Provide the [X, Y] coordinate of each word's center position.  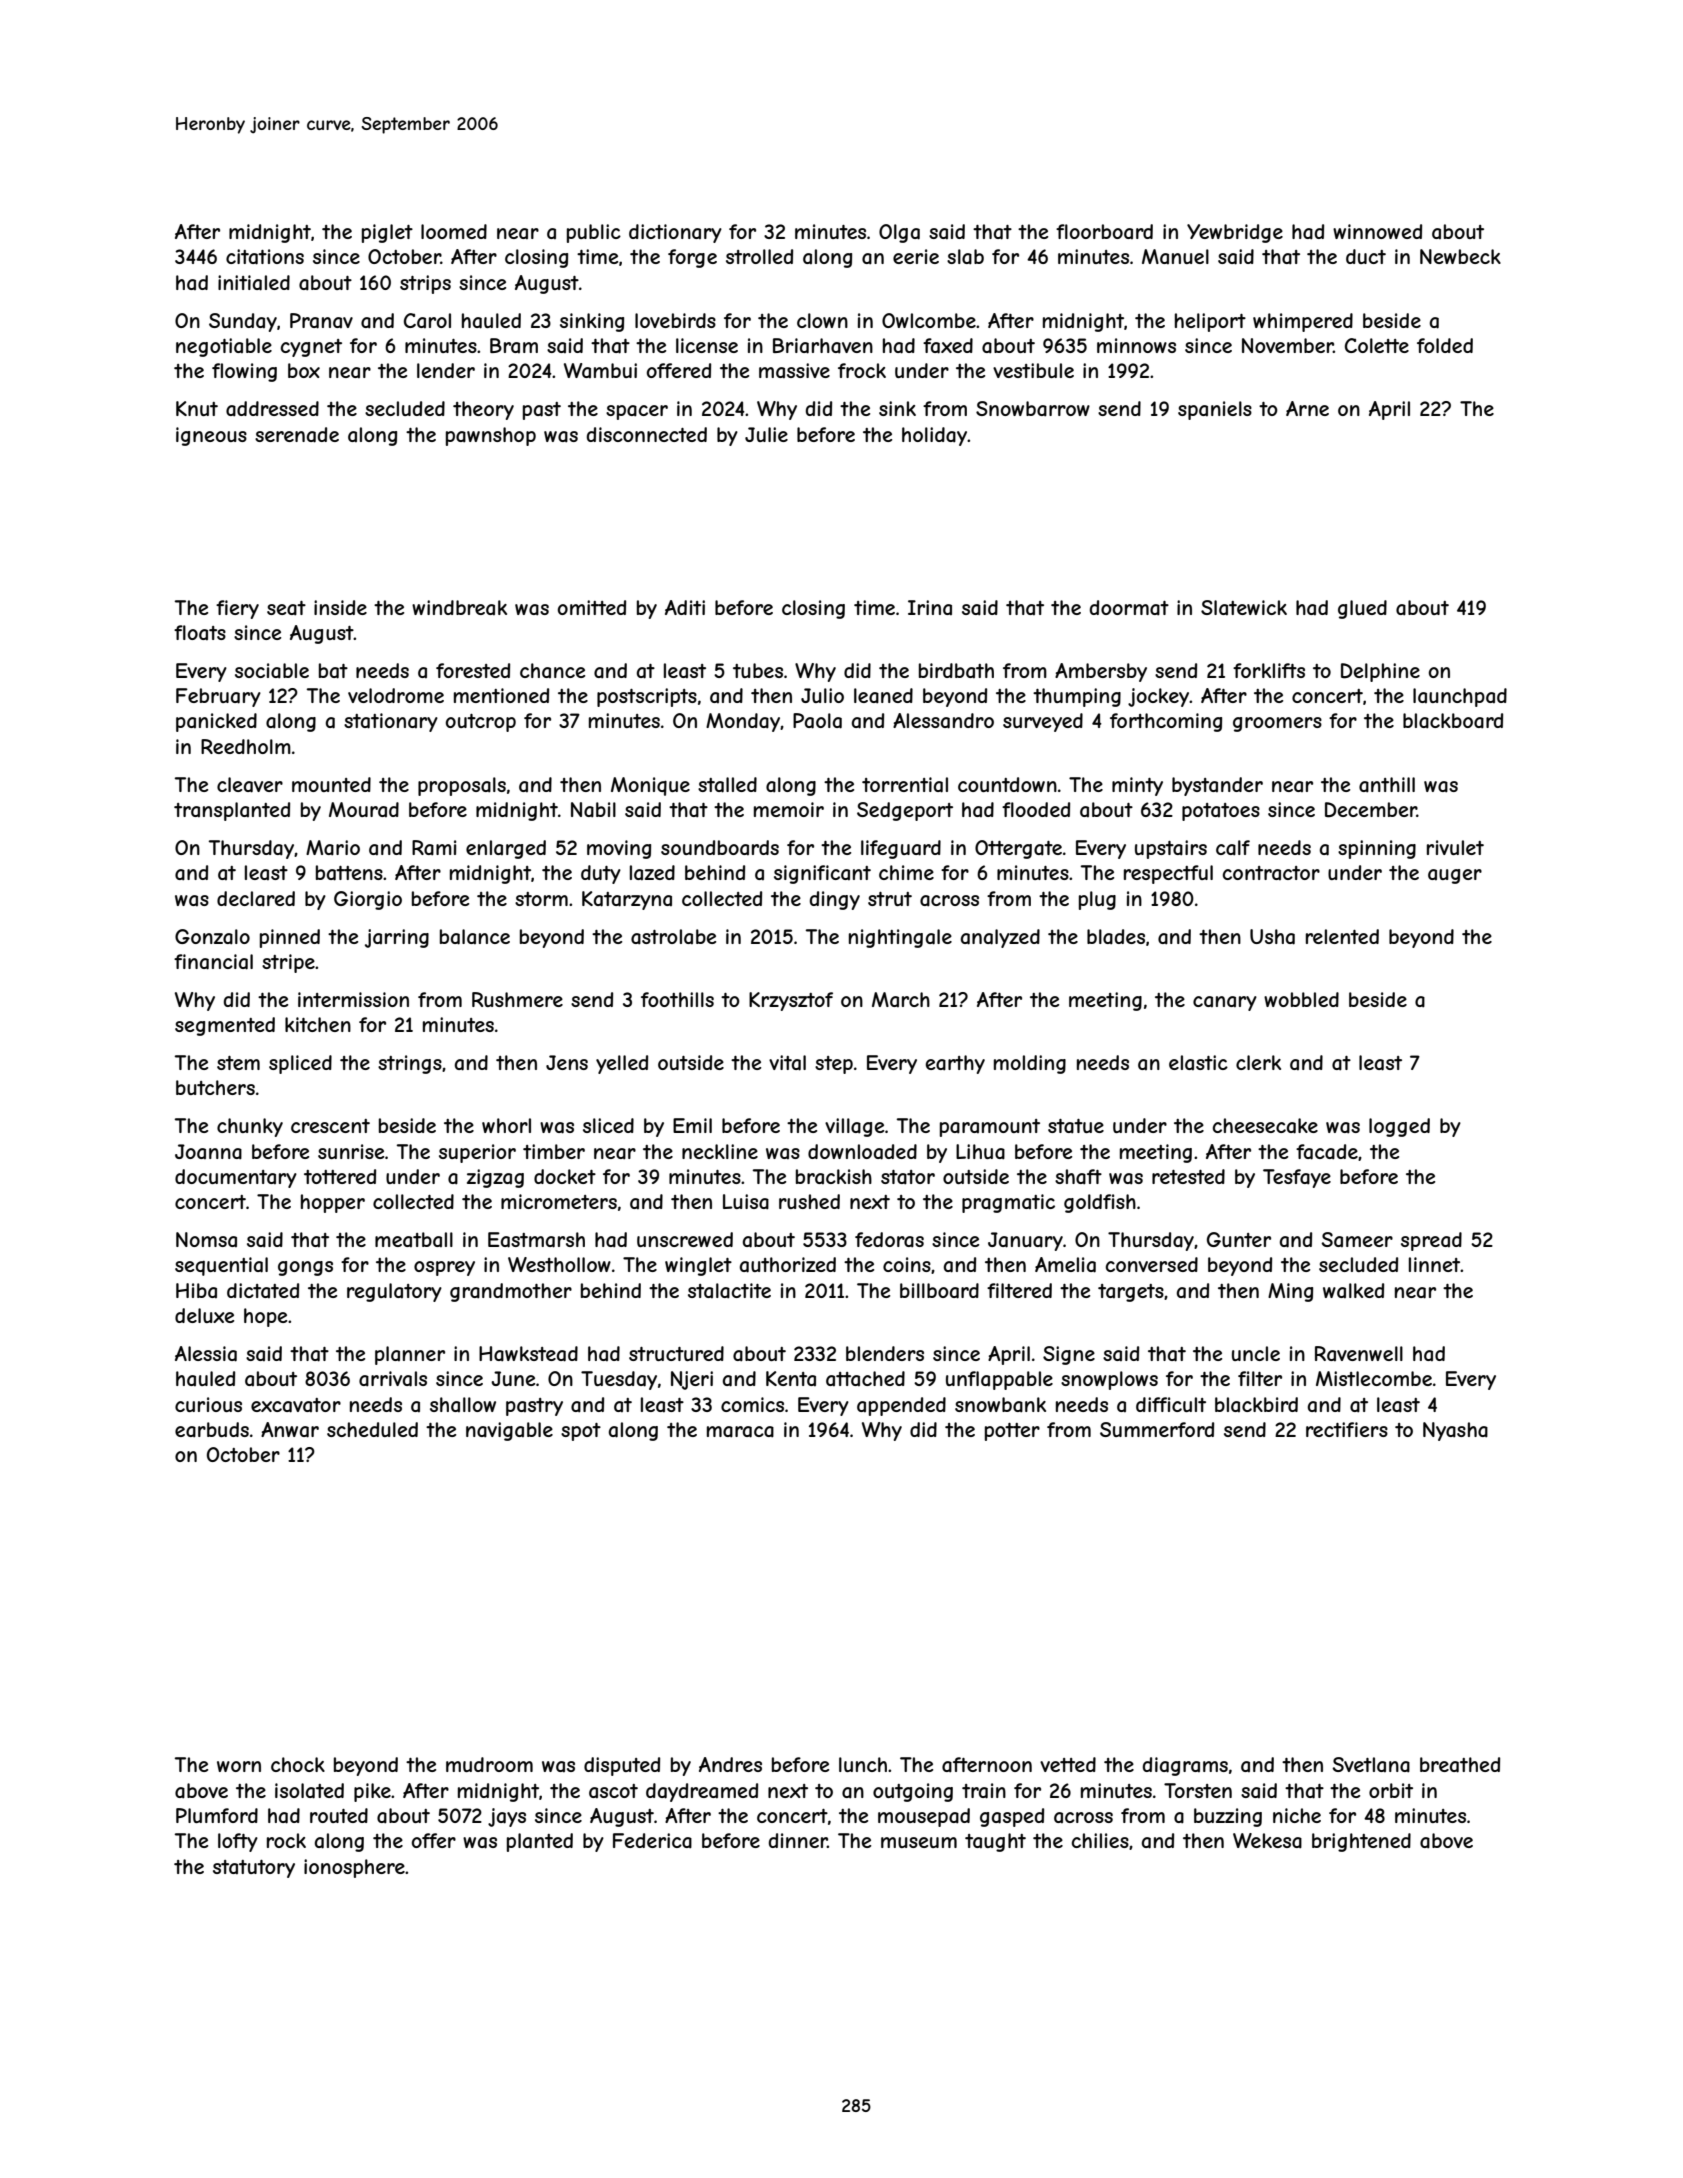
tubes [758, 670]
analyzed [1000, 938]
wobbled [1301, 999]
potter [1012, 1432]
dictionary [675, 233]
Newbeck [1460, 256]
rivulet [1455, 847]
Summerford [1157, 1429]
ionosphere [354, 1868]
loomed [454, 231]
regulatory [394, 1292]
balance [475, 937]
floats [200, 632]
